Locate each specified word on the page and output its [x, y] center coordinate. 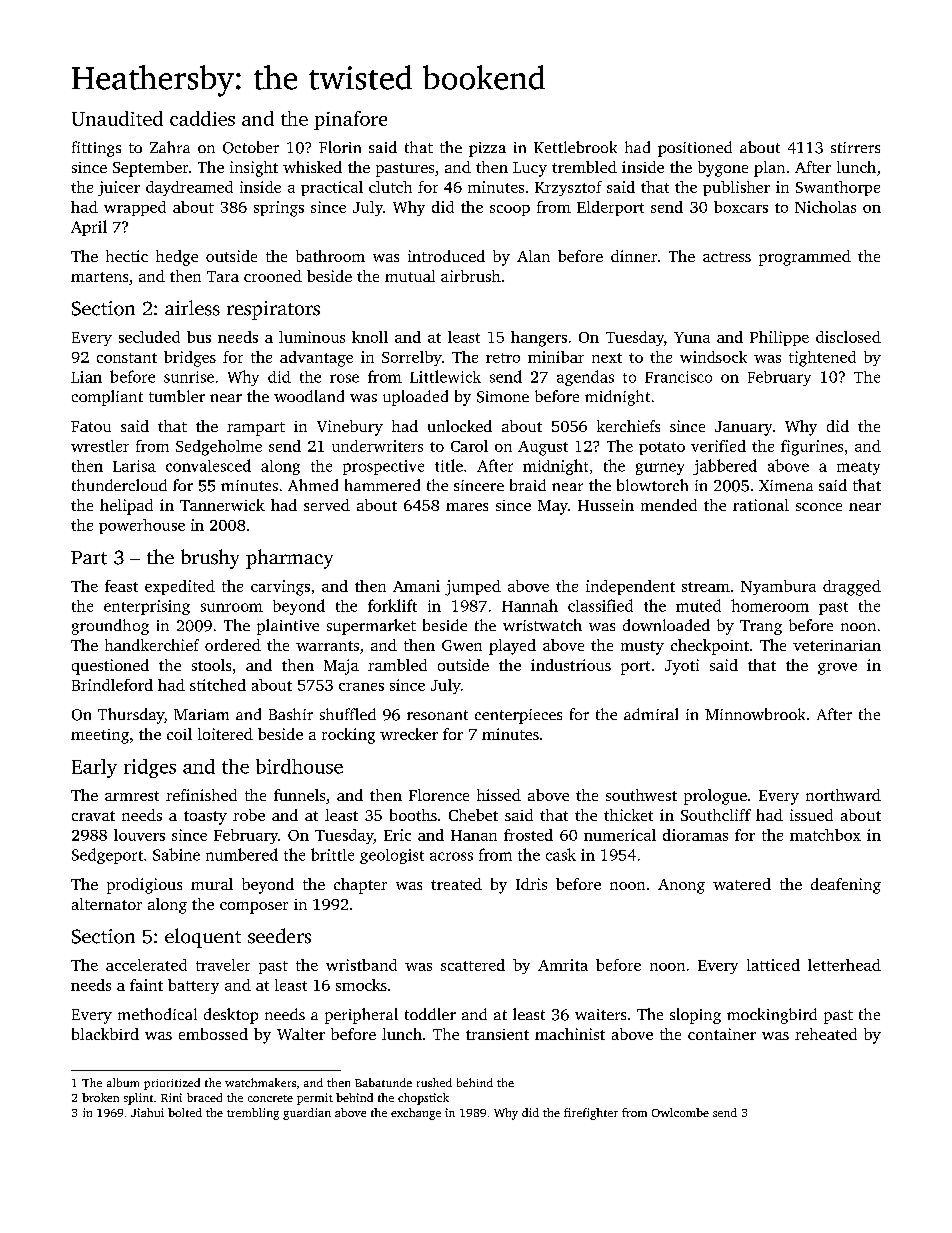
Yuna [692, 337]
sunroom [232, 607]
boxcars [741, 207]
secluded [149, 337]
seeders [279, 936]
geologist [392, 856]
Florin [340, 147]
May [553, 507]
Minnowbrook [755, 714]
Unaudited [117, 118]
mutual [410, 276]
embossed [213, 1034]
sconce [819, 507]
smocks [361, 985]
